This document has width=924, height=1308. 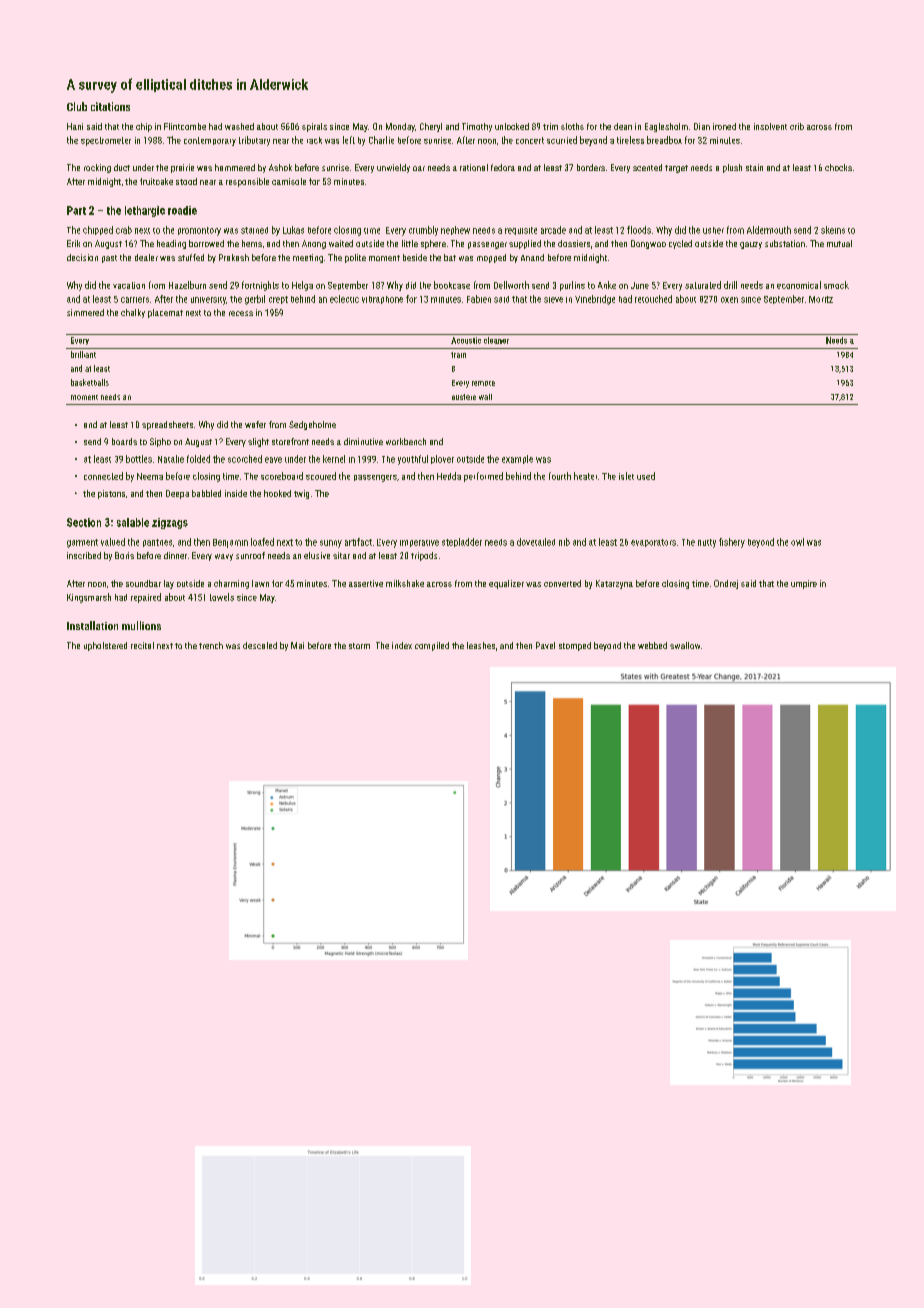 I want to click on drill, so click(x=730, y=285).
